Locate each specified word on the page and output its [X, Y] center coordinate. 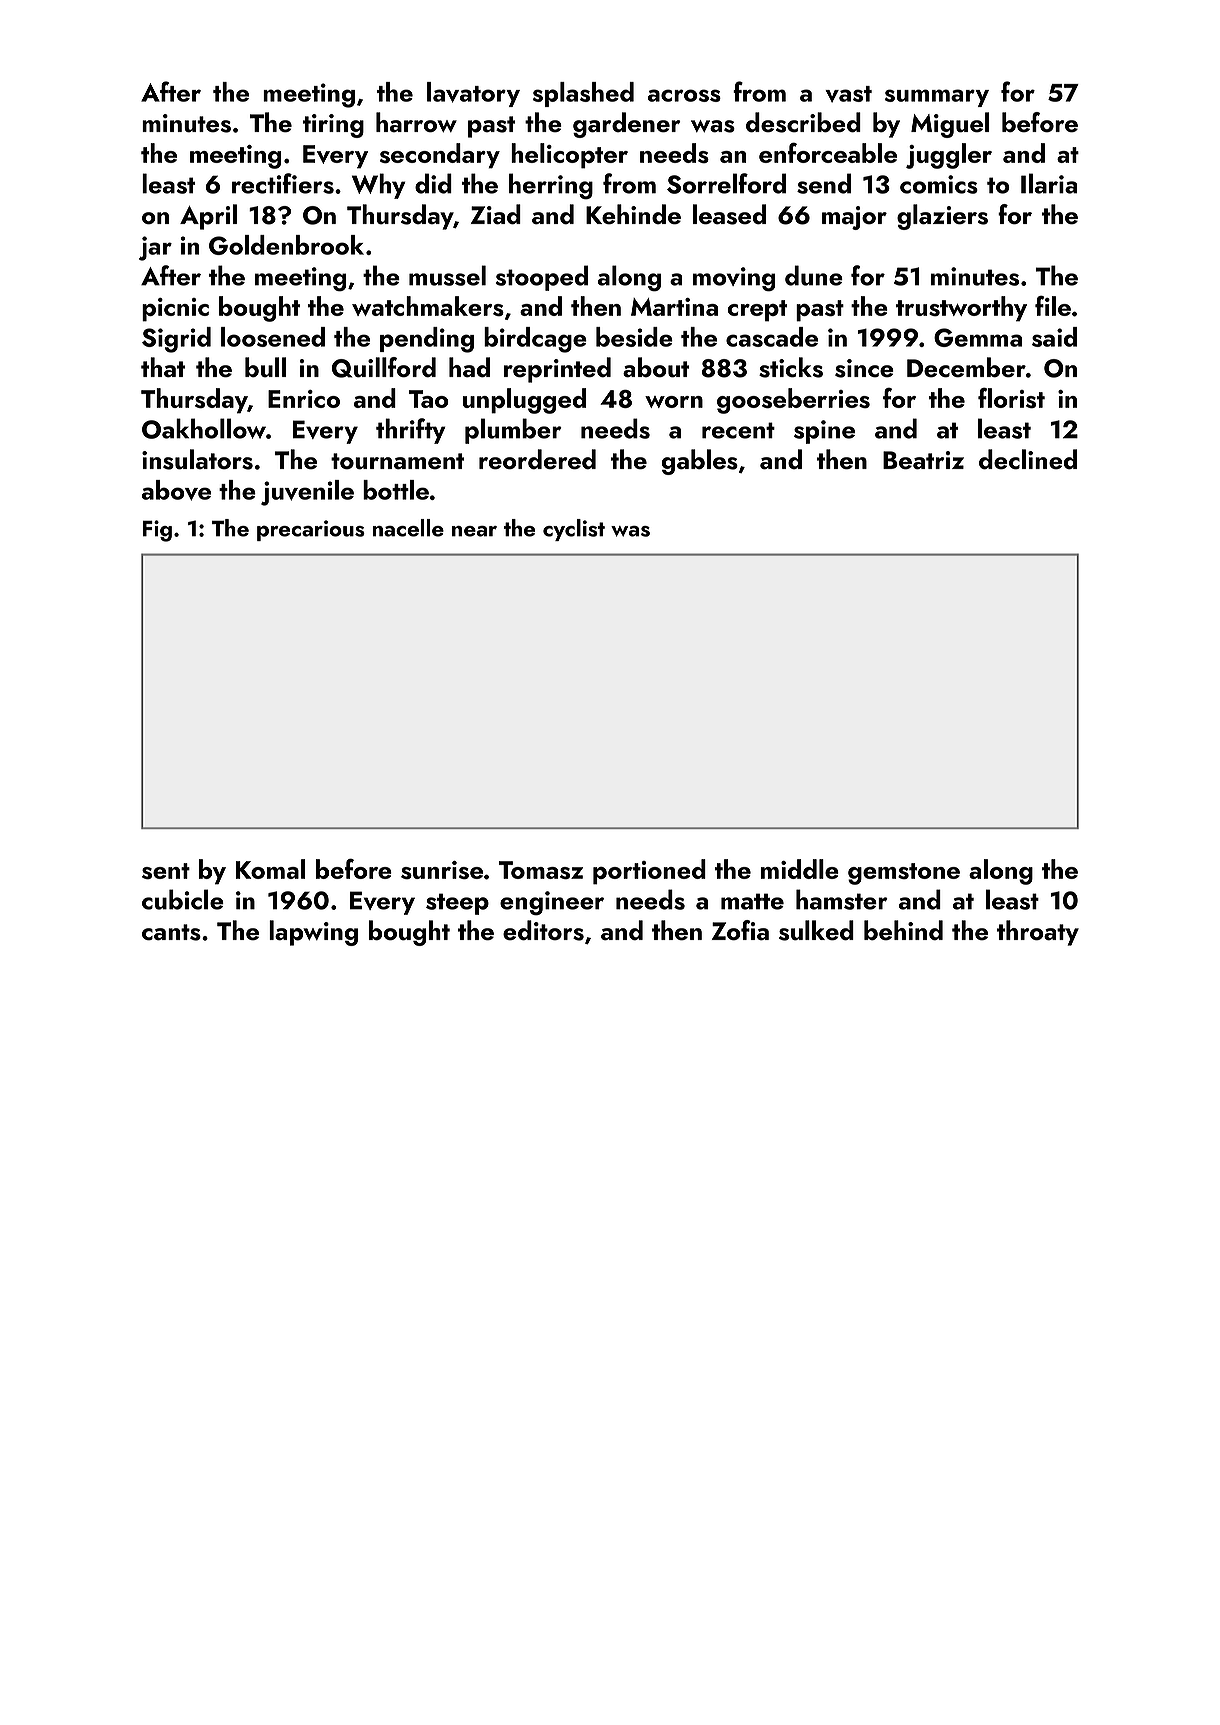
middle [800, 869]
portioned [649, 872]
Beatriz [923, 460]
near [474, 531]
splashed [583, 94]
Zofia [740, 930]
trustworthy [961, 309]
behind [903, 930]
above [176, 490]
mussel [447, 275]
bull [265, 367]
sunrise [442, 870]
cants [171, 932]
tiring [333, 126]
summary [937, 98]
